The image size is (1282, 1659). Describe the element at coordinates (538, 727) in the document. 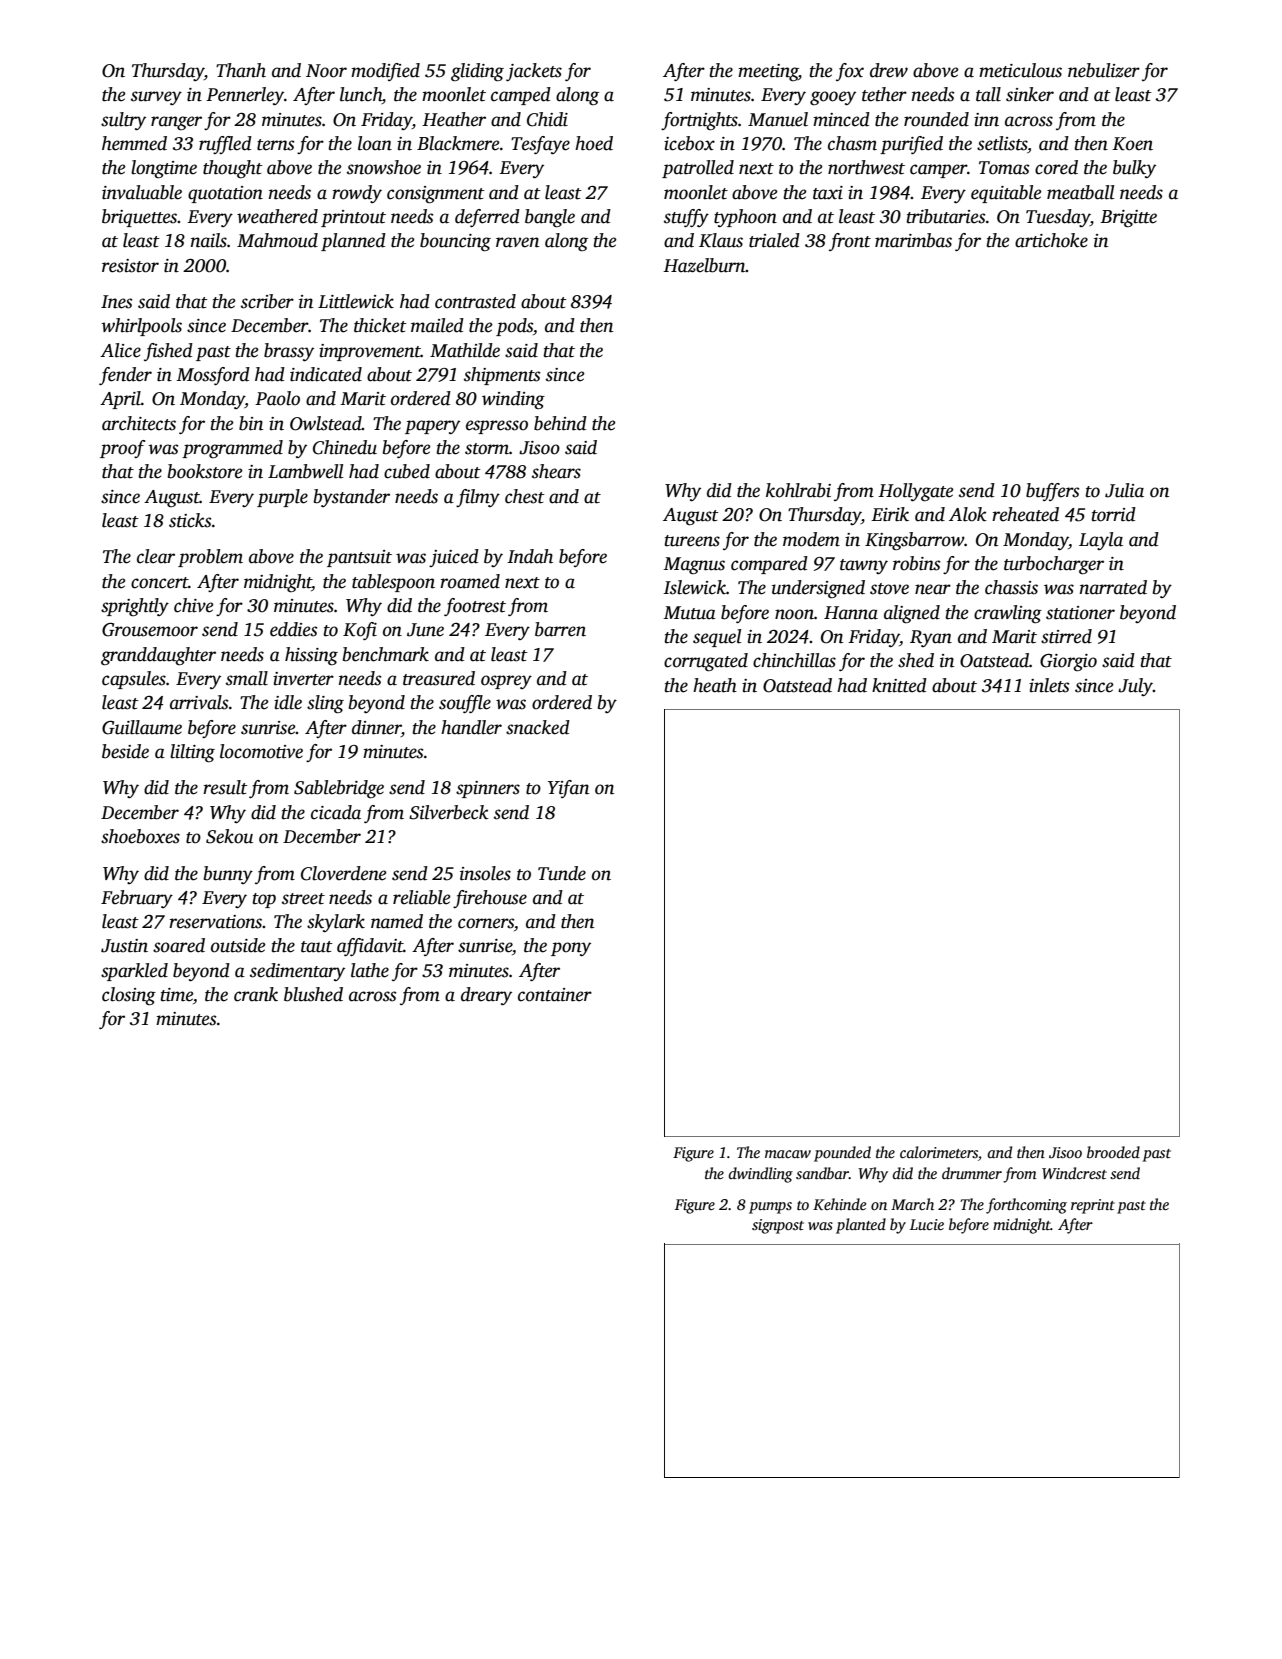

I see `snacked` at that location.
